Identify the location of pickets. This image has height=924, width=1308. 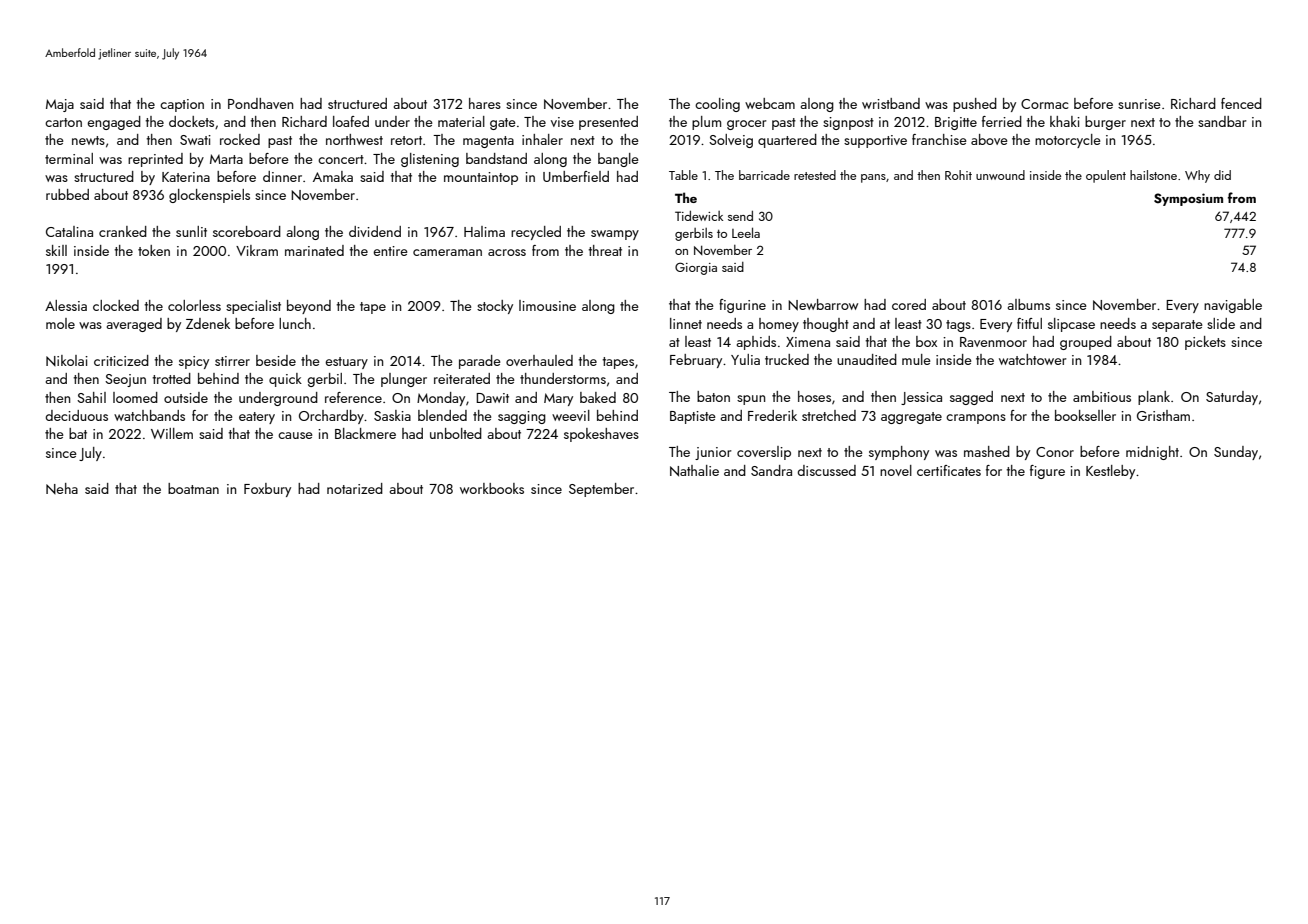
(1205, 343).
